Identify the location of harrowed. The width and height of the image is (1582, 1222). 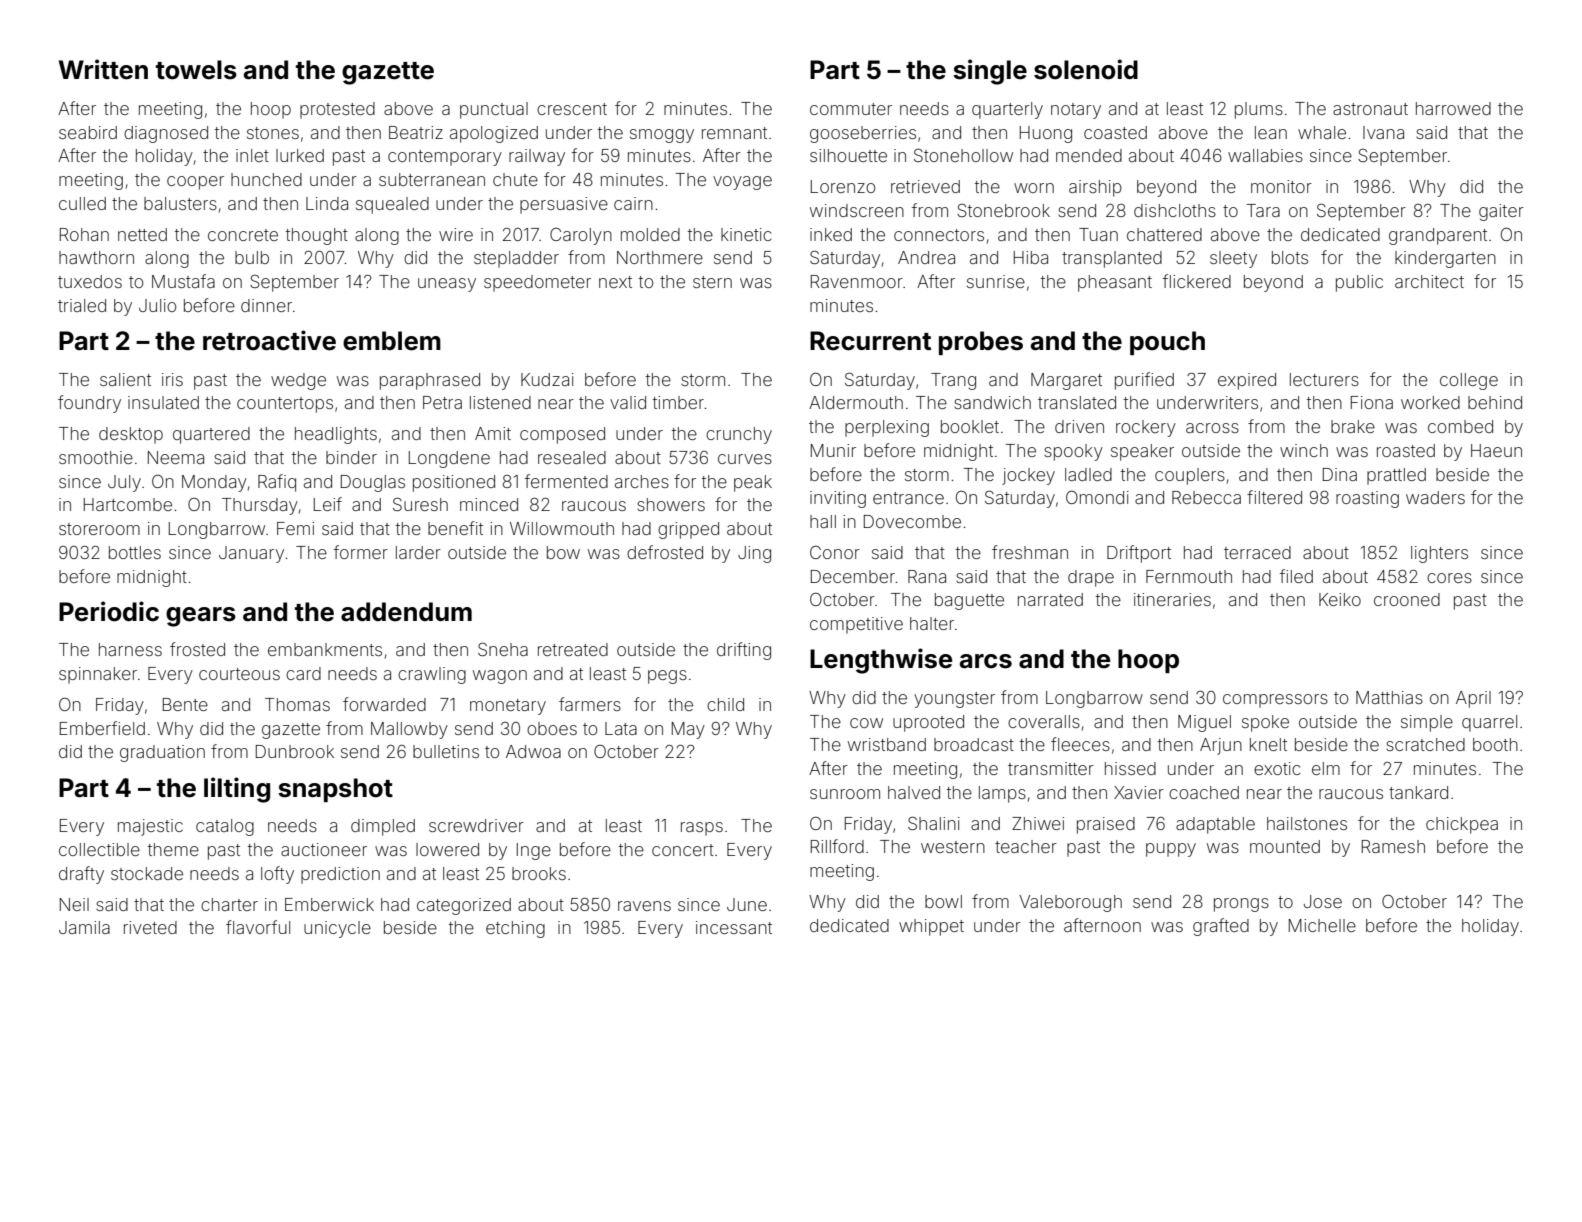
(1453, 108).
